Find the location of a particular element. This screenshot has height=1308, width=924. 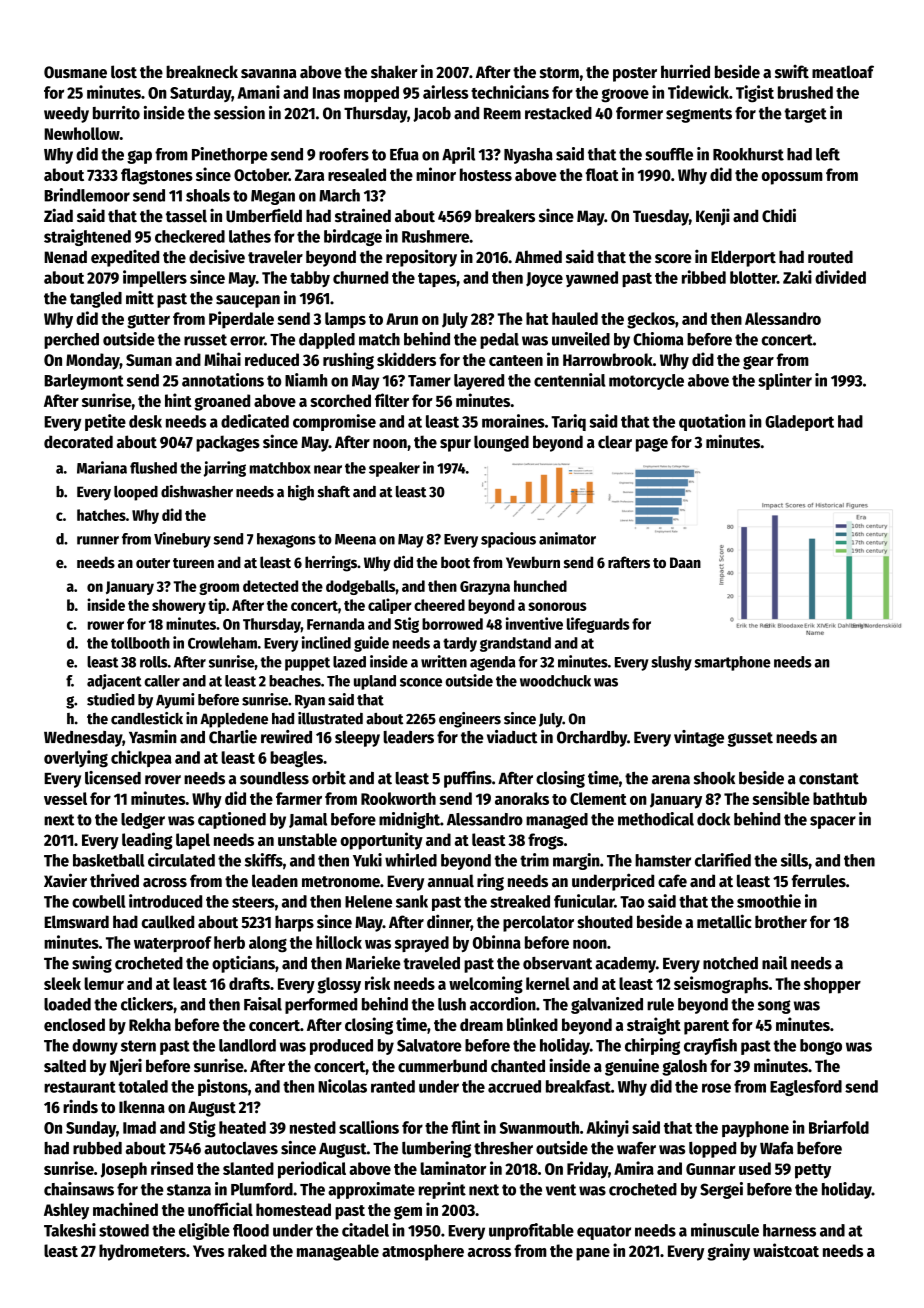

Gladeport is located at coordinates (799, 423).
